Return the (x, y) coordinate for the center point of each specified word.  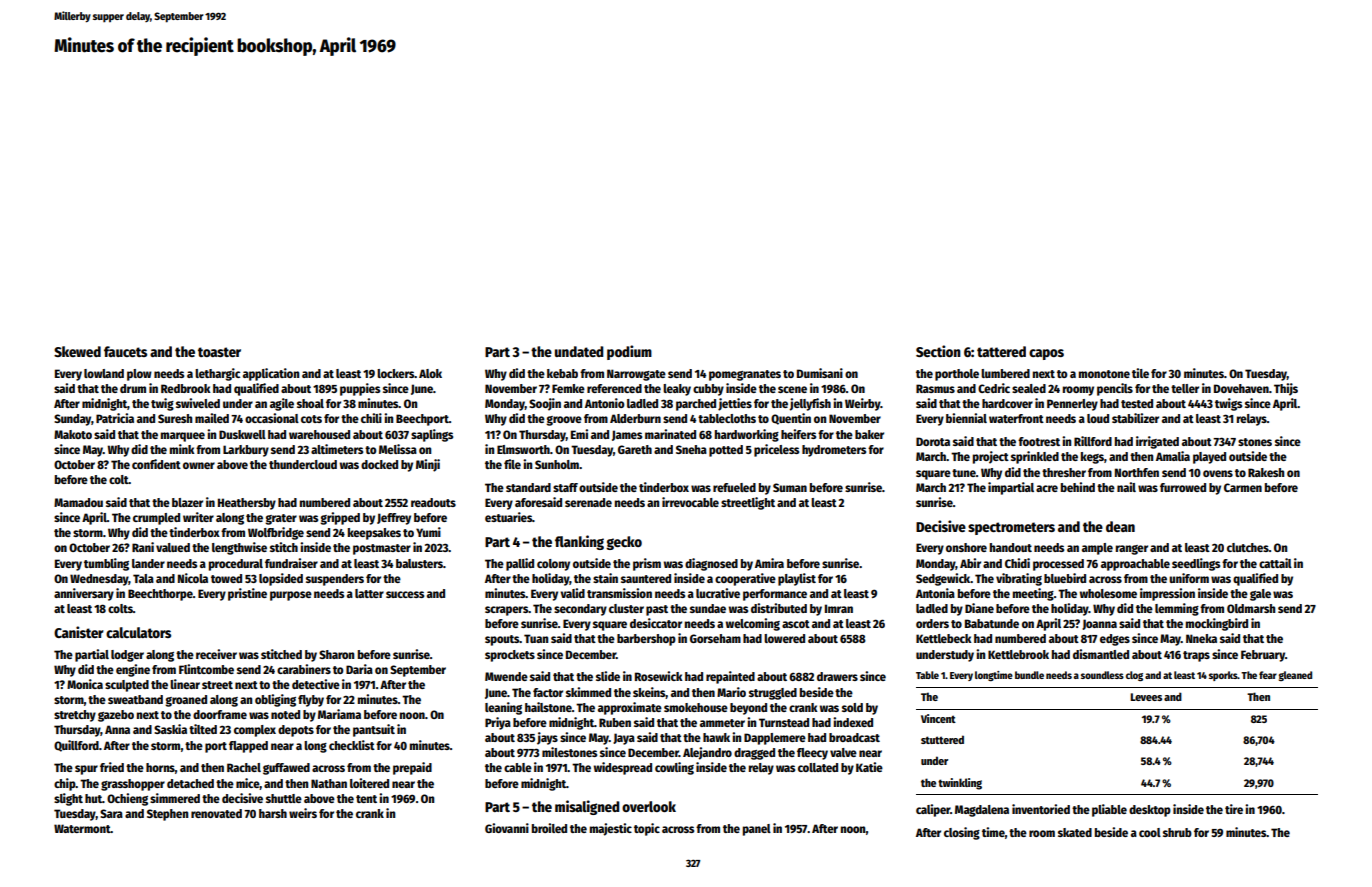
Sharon (336, 654)
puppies (360, 389)
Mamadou (78, 502)
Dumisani (820, 373)
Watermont (82, 828)
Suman (790, 487)
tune (964, 473)
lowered (784, 638)
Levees (1146, 697)
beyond (748, 709)
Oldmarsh (1251, 608)
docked (379, 464)
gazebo (116, 716)
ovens (1218, 473)
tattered (1001, 351)
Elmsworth (523, 449)
